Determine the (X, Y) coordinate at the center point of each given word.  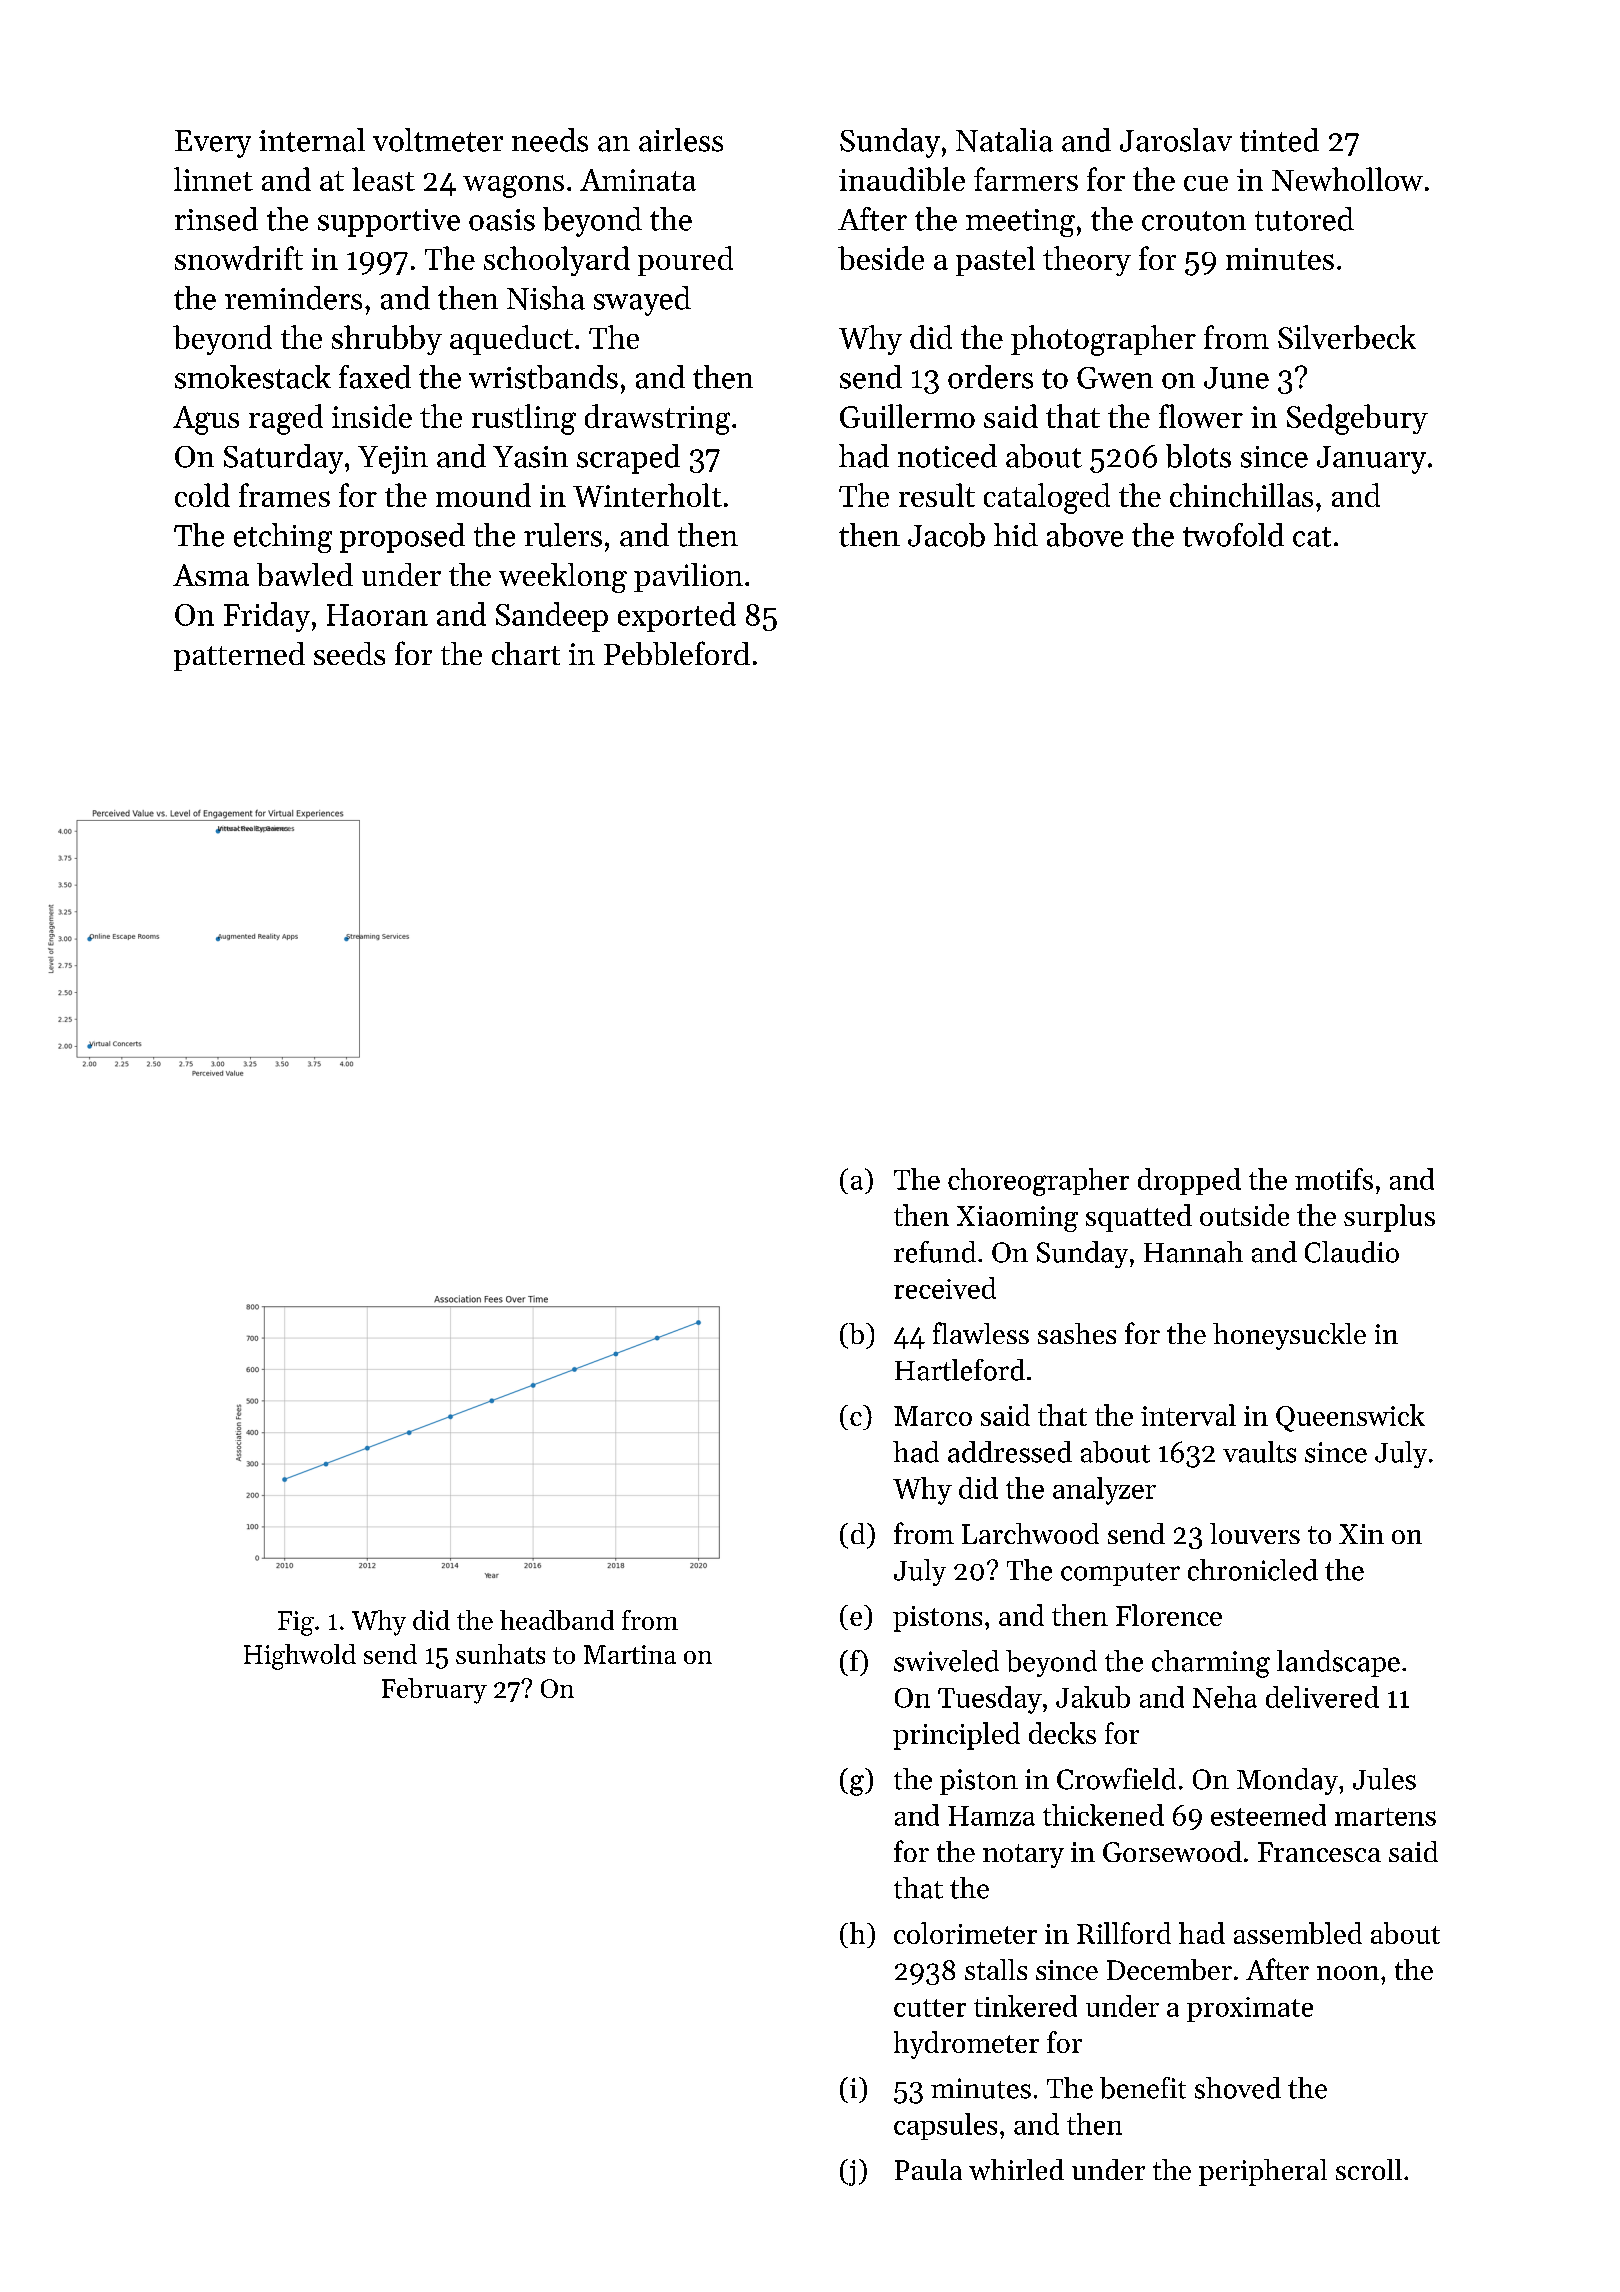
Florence (1169, 1615)
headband (557, 1620)
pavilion (688, 577)
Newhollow (1347, 179)
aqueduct (511, 340)
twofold (1233, 535)
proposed (402, 538)
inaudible (902, 179)
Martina (630, 1654)
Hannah (1193, 1252)
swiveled (946, 1661)
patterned (239, 656)
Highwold (300, 1657)
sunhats (500, 1654)
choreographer (1038, 1182)
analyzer (1104, 1491)
